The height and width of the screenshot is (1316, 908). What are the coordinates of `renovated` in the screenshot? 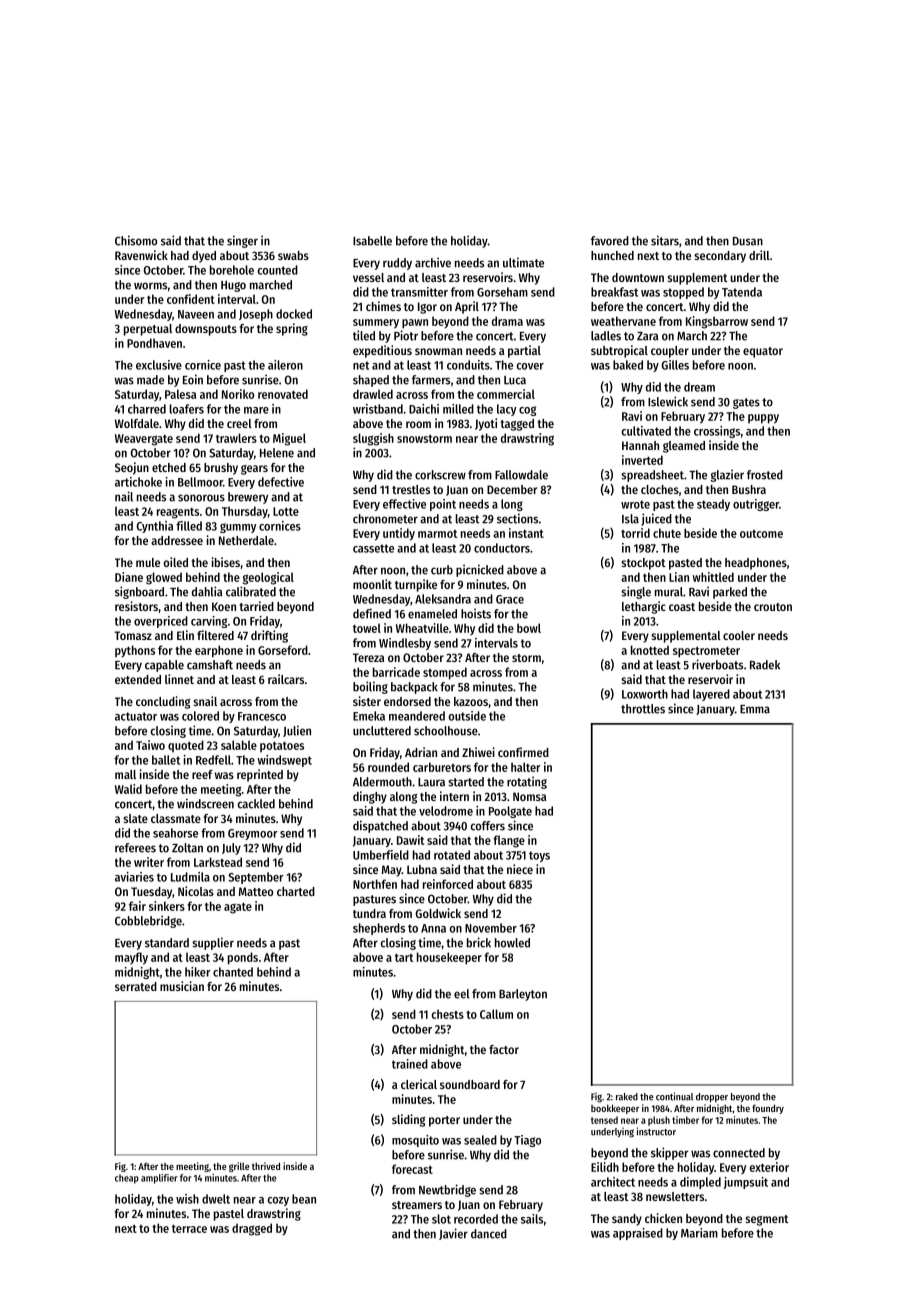 It's located at (283, 394).
